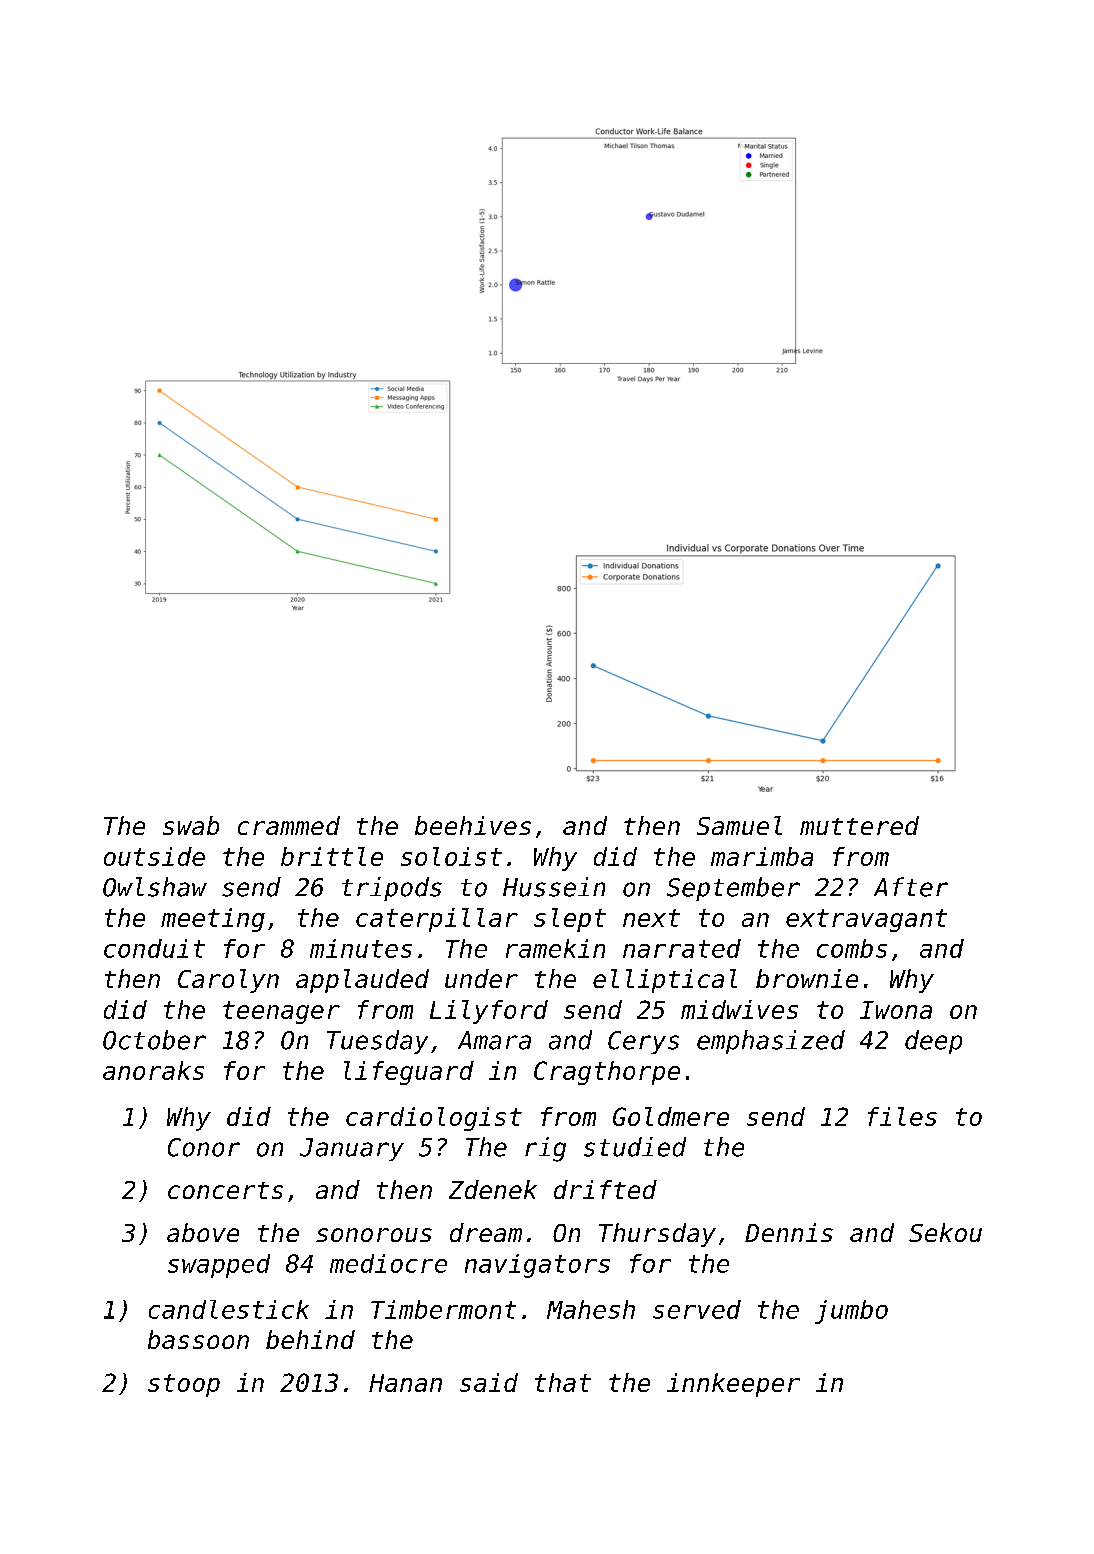 This screenshot has width=1094, height=1554. What do you see at coordinates (489, 1012) in the screenshot?
I see `Lilyford` at bounding box center [489, 1012].
